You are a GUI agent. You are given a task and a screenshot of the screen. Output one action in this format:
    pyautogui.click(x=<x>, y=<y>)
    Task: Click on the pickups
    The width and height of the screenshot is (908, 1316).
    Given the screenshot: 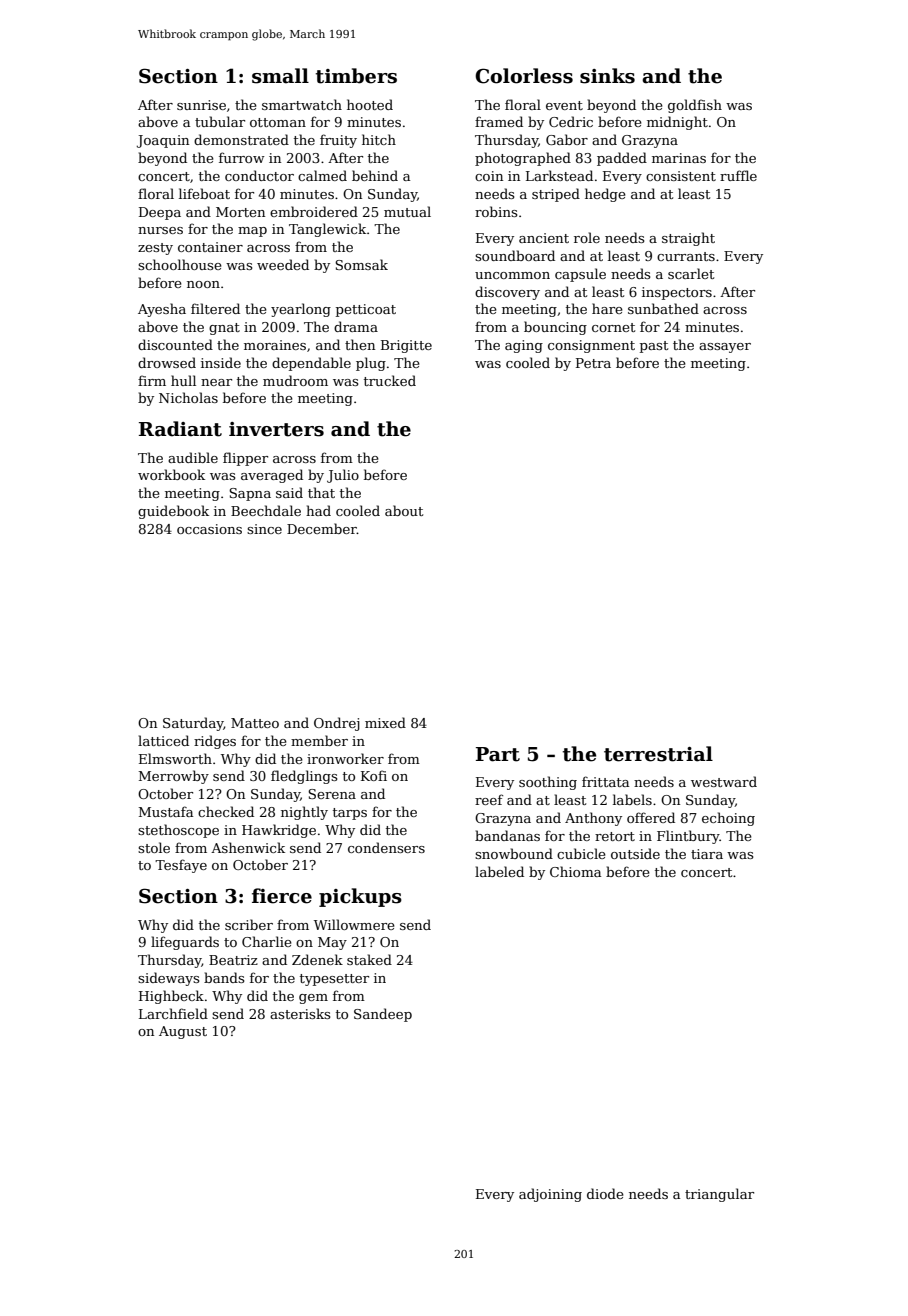 What is the action you would take?
    pyautogui.click(x=360, y=897)
